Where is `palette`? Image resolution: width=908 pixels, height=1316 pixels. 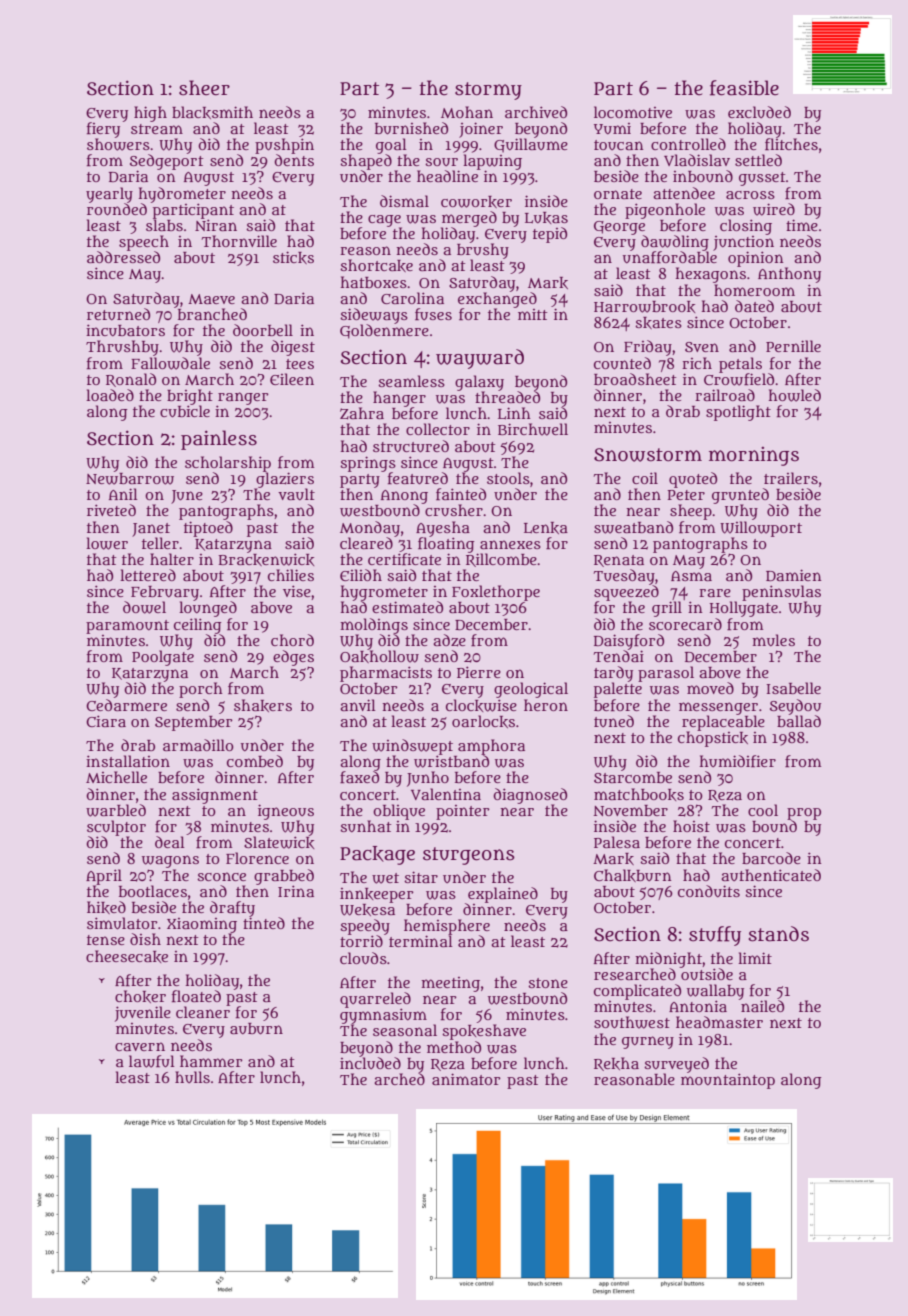
palette is located at coordinates (618, 690).
